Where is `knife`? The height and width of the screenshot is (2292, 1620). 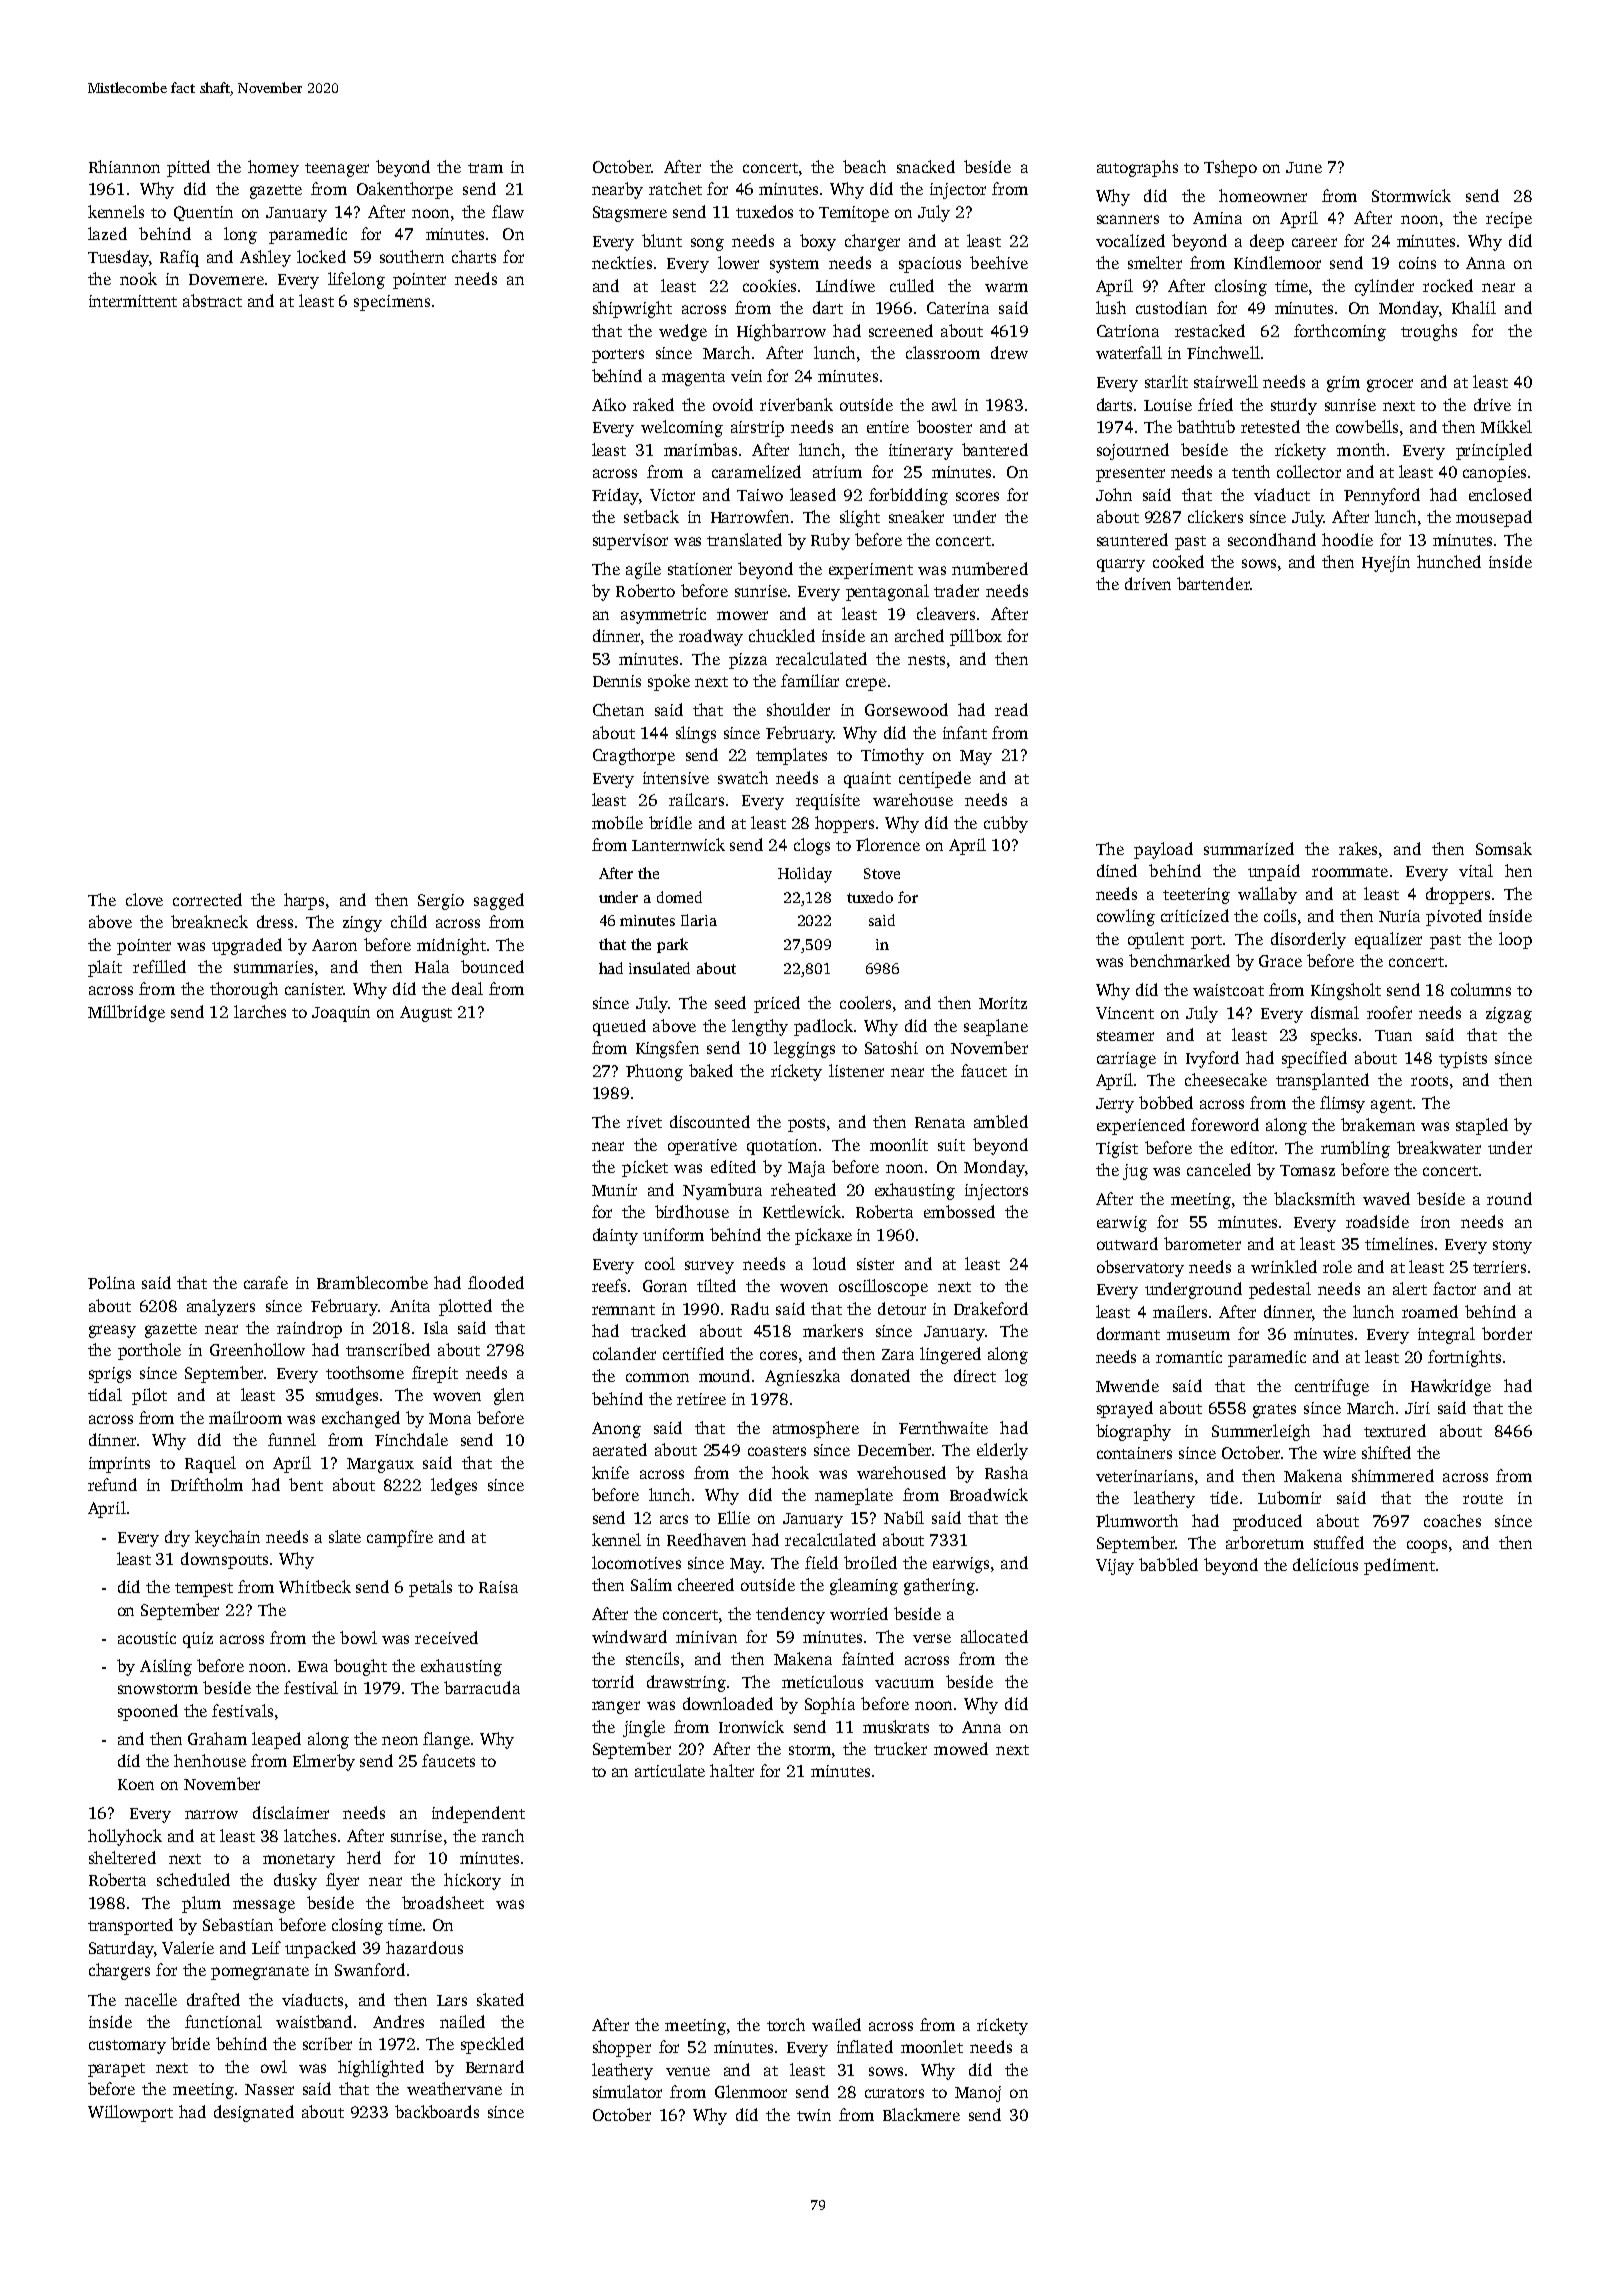
knife is located at coordinates (610, 1472).
